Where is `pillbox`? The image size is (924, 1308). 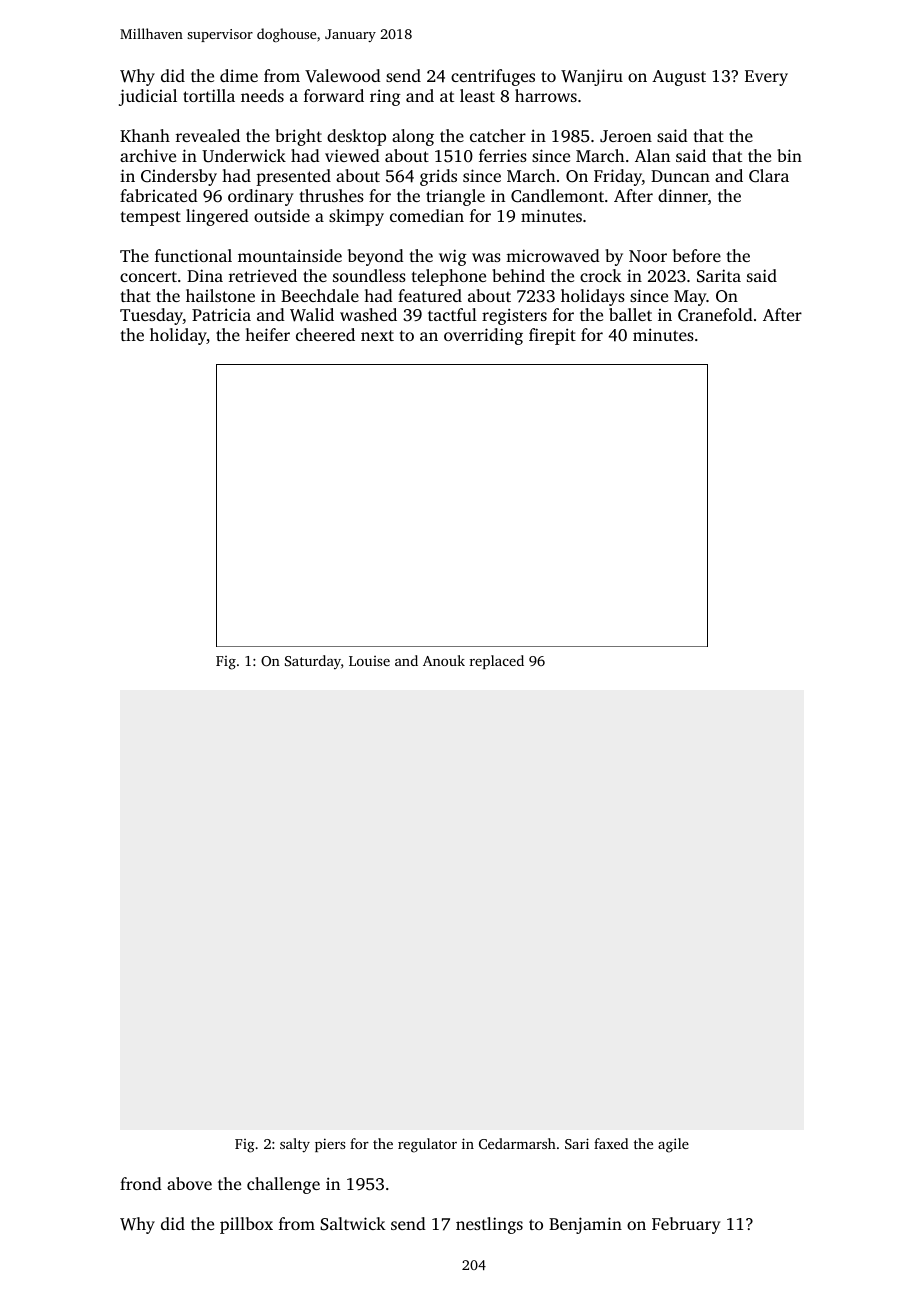
pillbox is located at coordinates (246, 1225).
